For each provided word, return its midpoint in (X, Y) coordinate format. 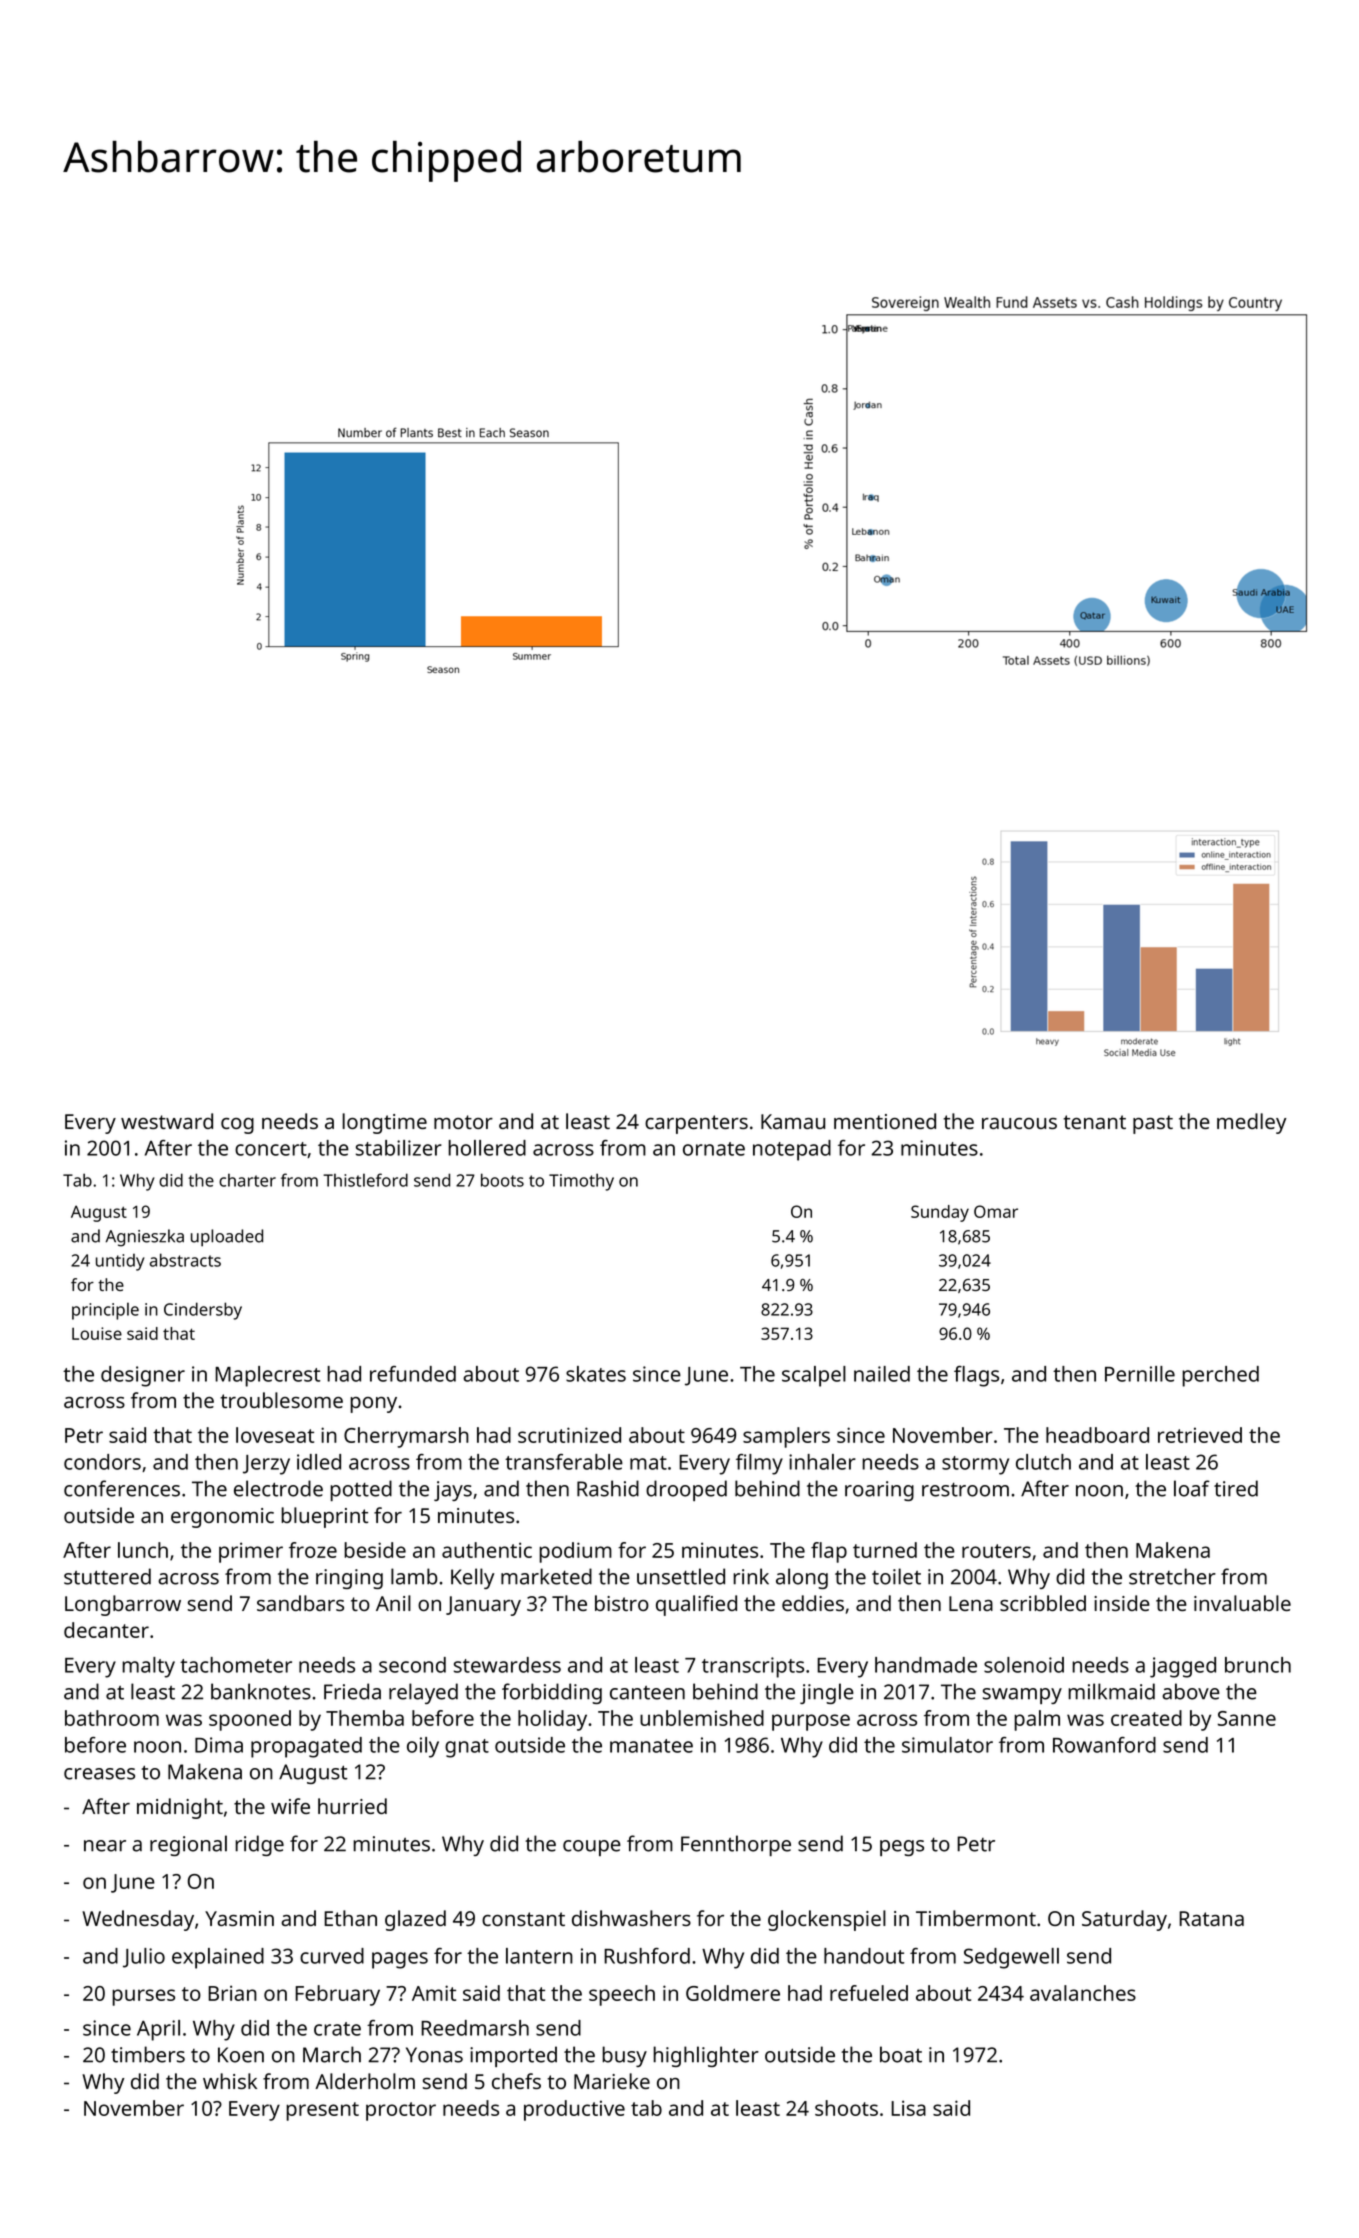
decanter (106, 1630)
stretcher (1172, 1576)
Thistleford (365, 1180)
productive (574, 2110)
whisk (230, 2081)
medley (1252, 1123)
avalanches (1083, 1993)
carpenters (696, 1124)
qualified (696, 1605)
